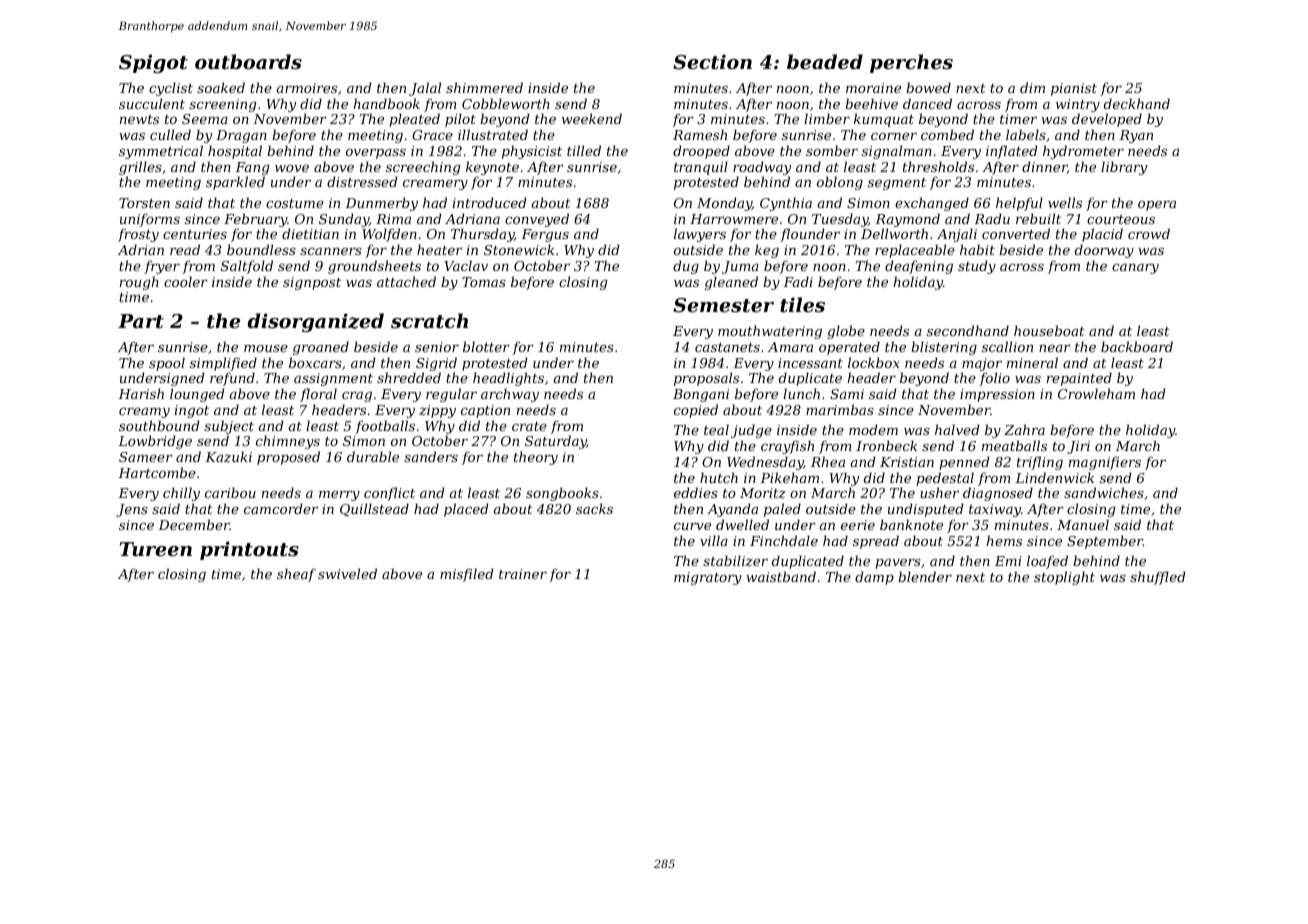 This screenshot has width=1308, height=924. Describe the element at coordinates (724, 204) in the screenshot. I see `Monday` at that location.
